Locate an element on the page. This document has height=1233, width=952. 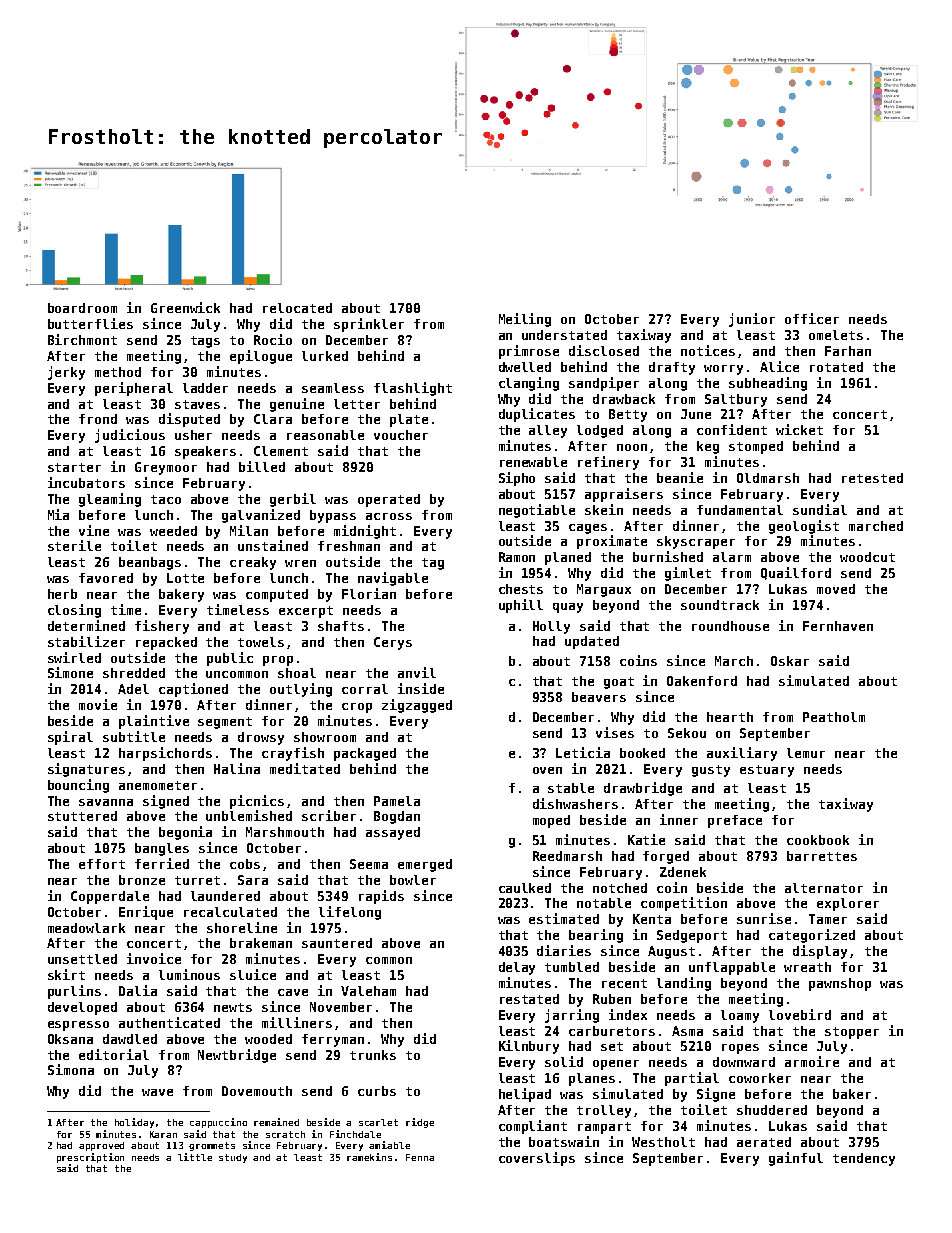
little is located at coordinates (195, 1157).
